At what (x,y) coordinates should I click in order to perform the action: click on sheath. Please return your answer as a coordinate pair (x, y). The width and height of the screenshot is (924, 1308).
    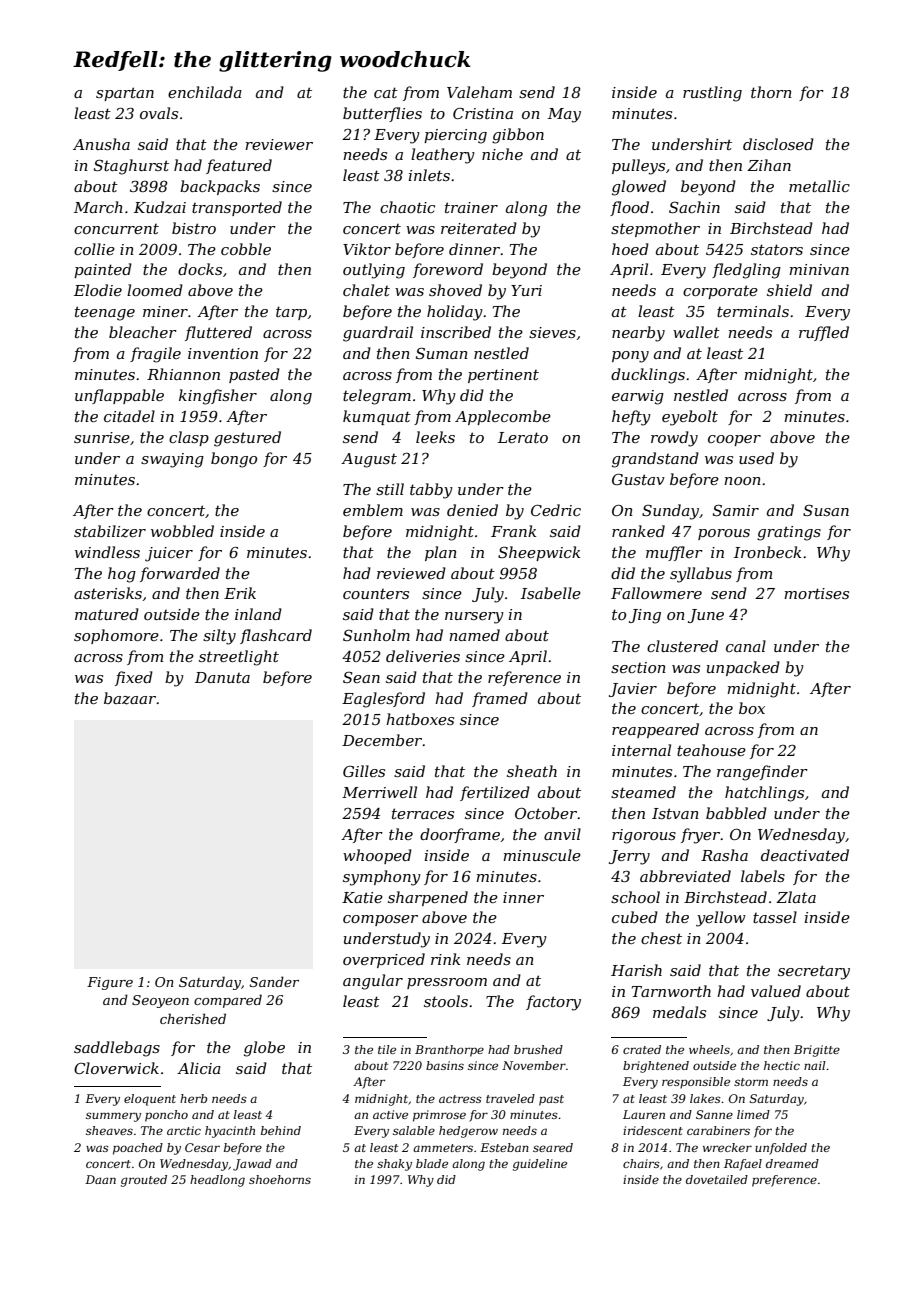
    Looking at the image, I should click on (532, 771).
